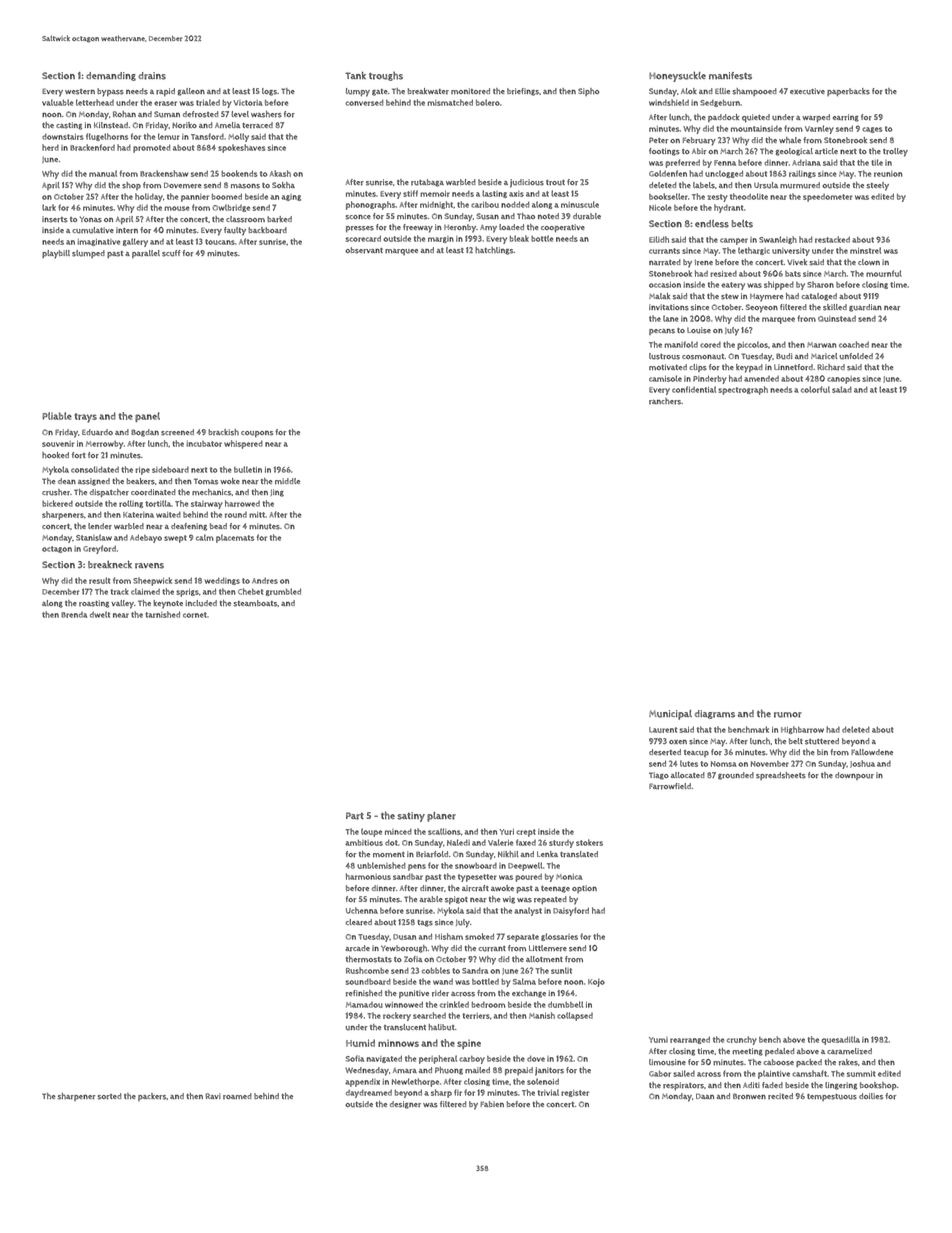 Image resolution: width=952 pixels, height=1233 pixels. Describe the element at coordinates (213, 1096) in the image. I see `Ravi` at that location.
